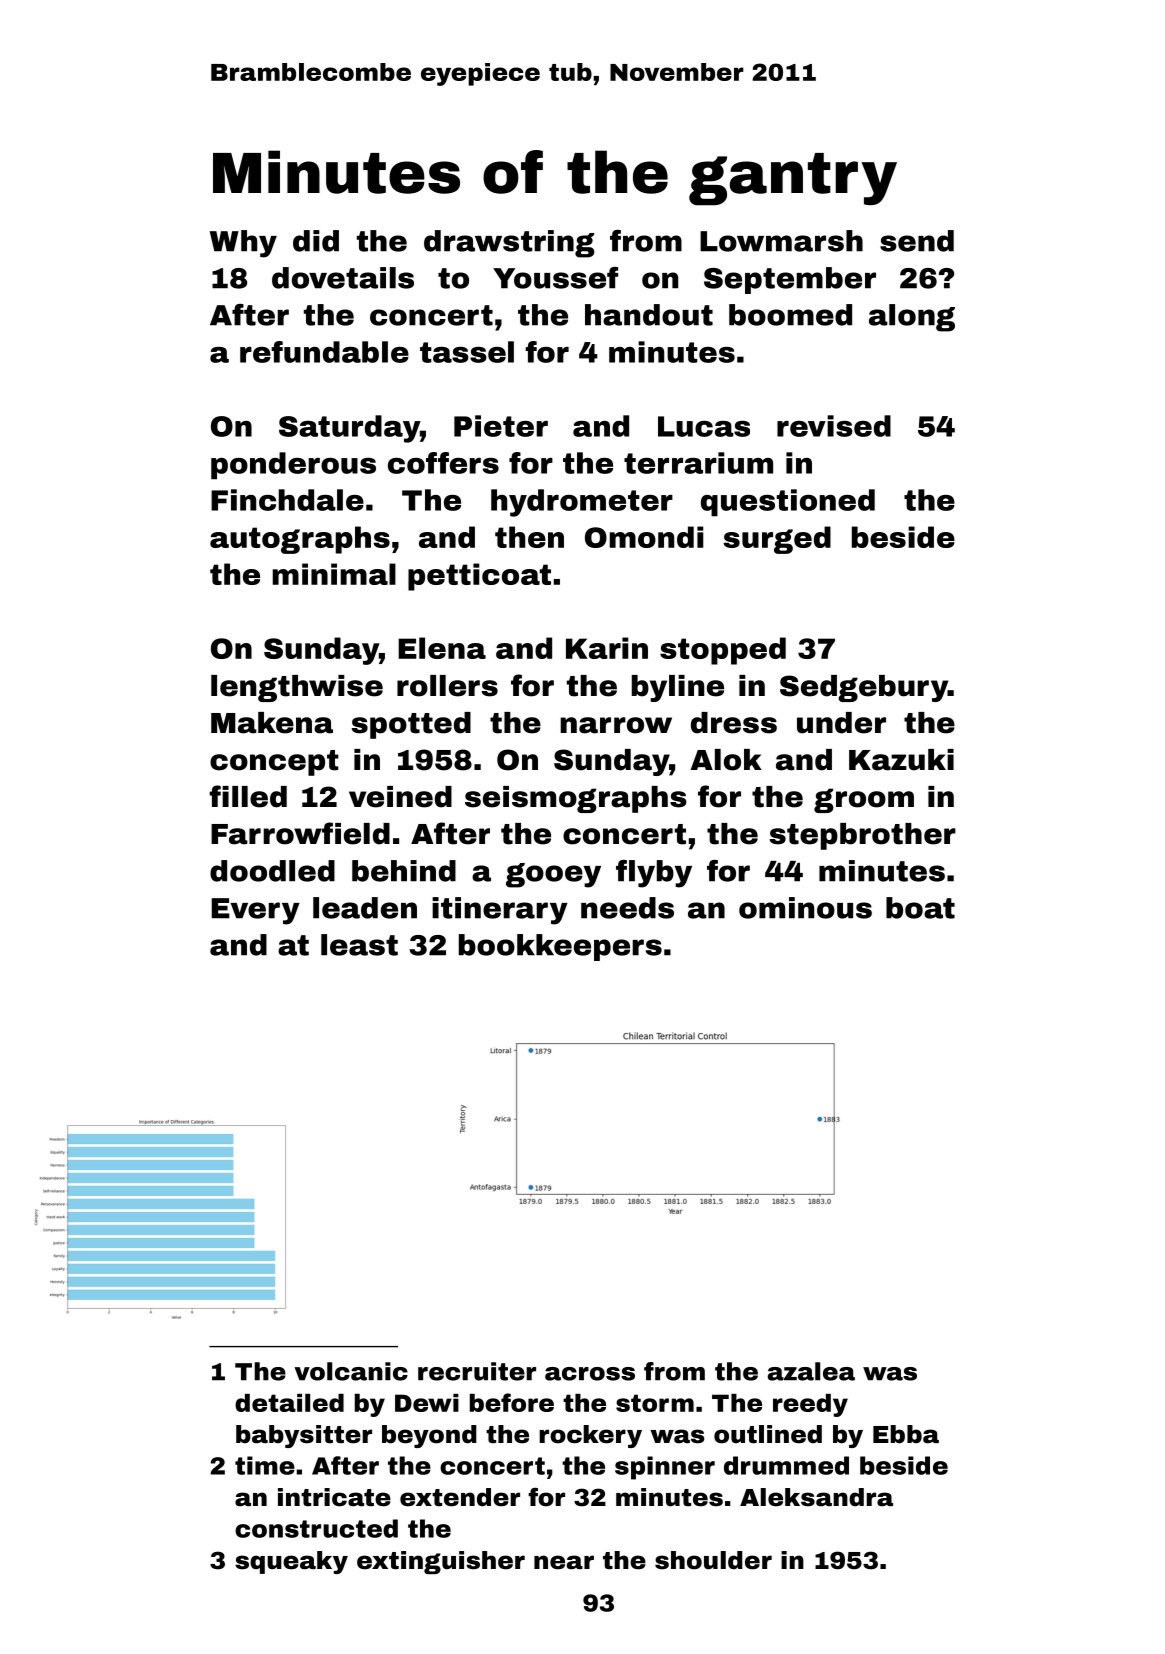 The height and width of the screenshot is (1654, 1165). Describe the element at coordinates (509, 244) in the screenshot. I see `drawstring` at that location.
